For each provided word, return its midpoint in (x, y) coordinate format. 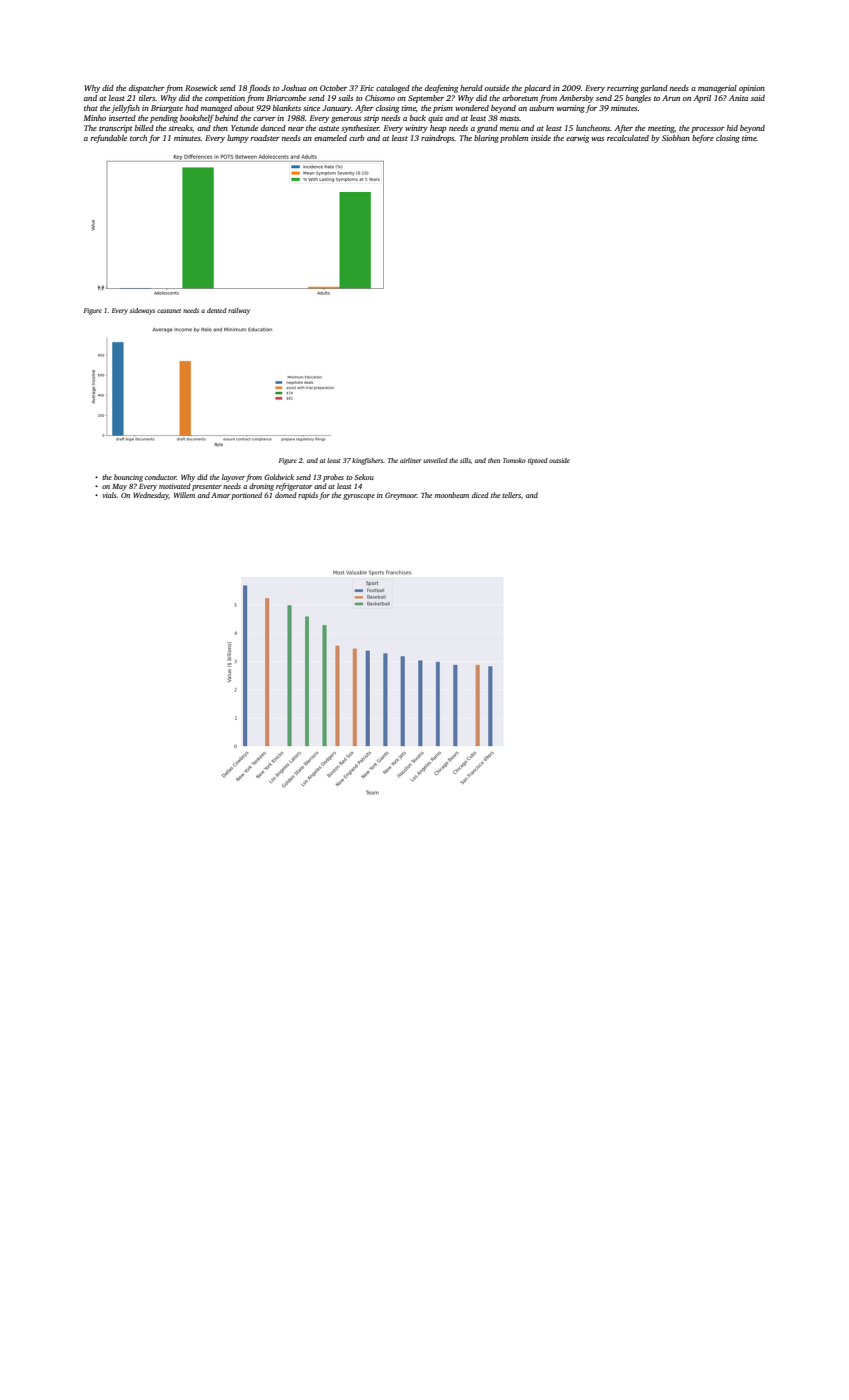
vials (109, 495)
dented (217, 310)
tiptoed (538, 461)
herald (471, 88)
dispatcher (147, 89)
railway (239, 311)
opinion (752, 89)
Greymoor (401, 496)
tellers (511, 495)
